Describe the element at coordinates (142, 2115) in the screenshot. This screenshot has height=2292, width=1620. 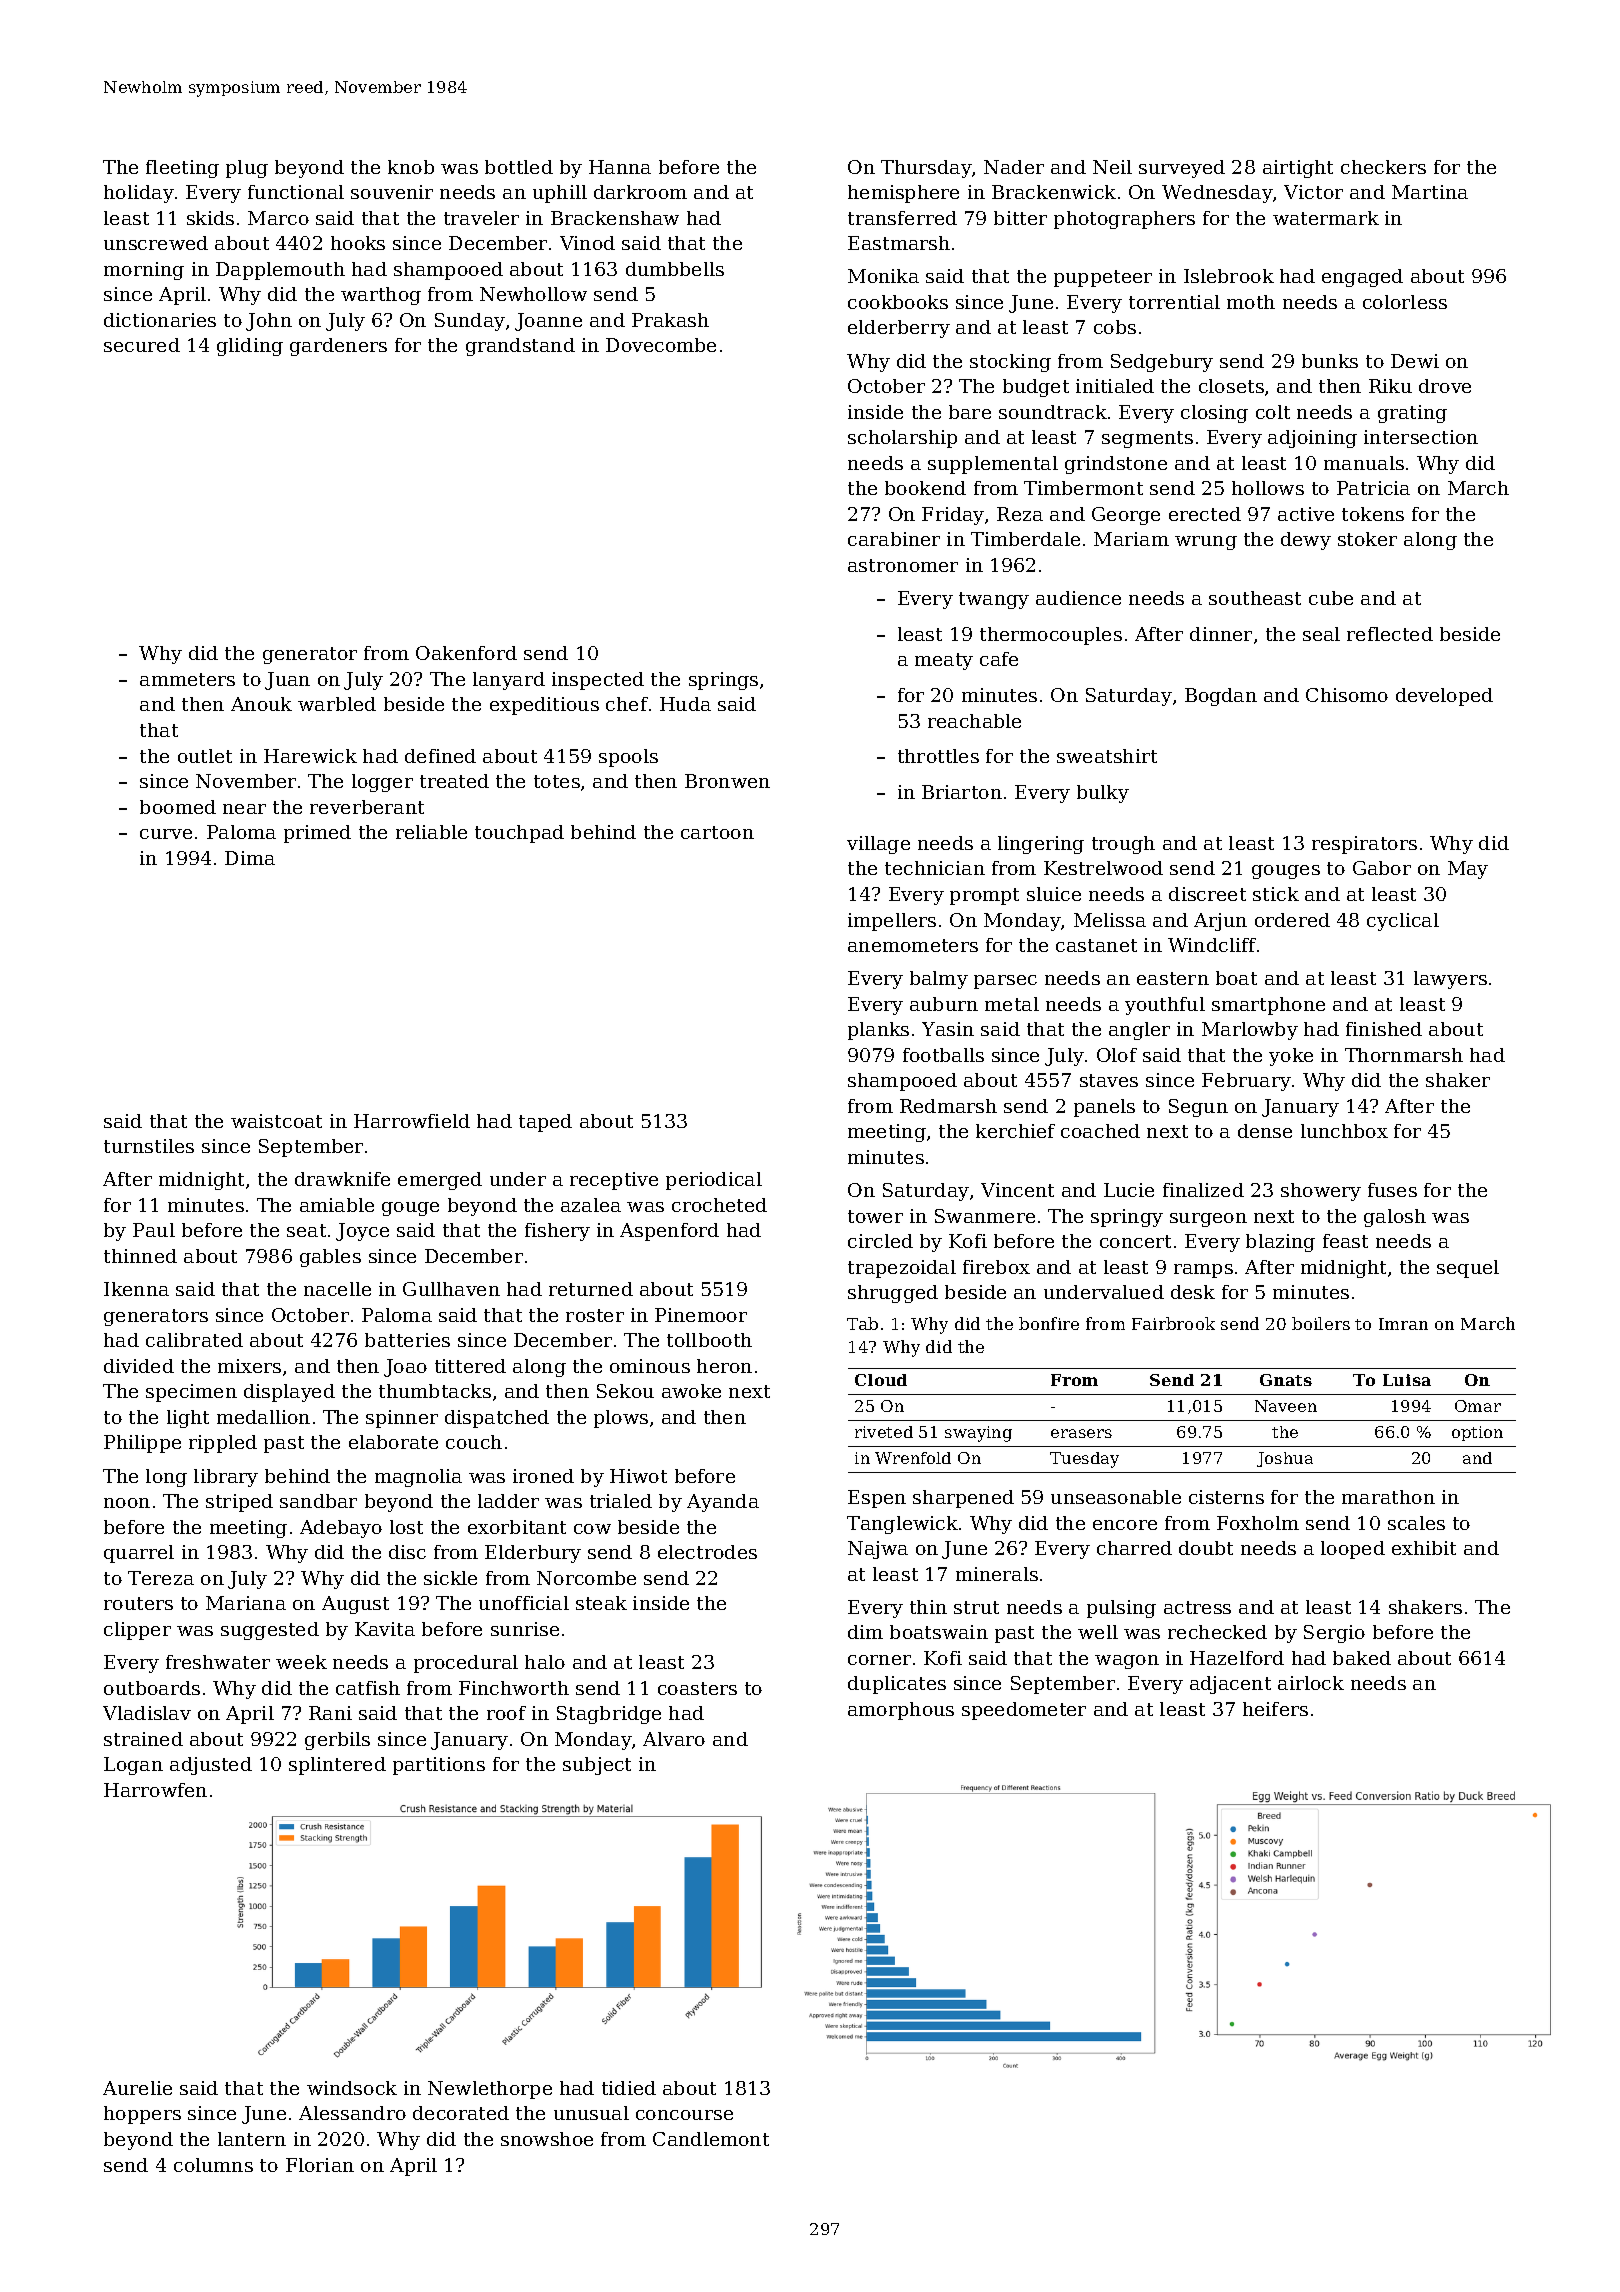
I see `hoppers` at that location.
